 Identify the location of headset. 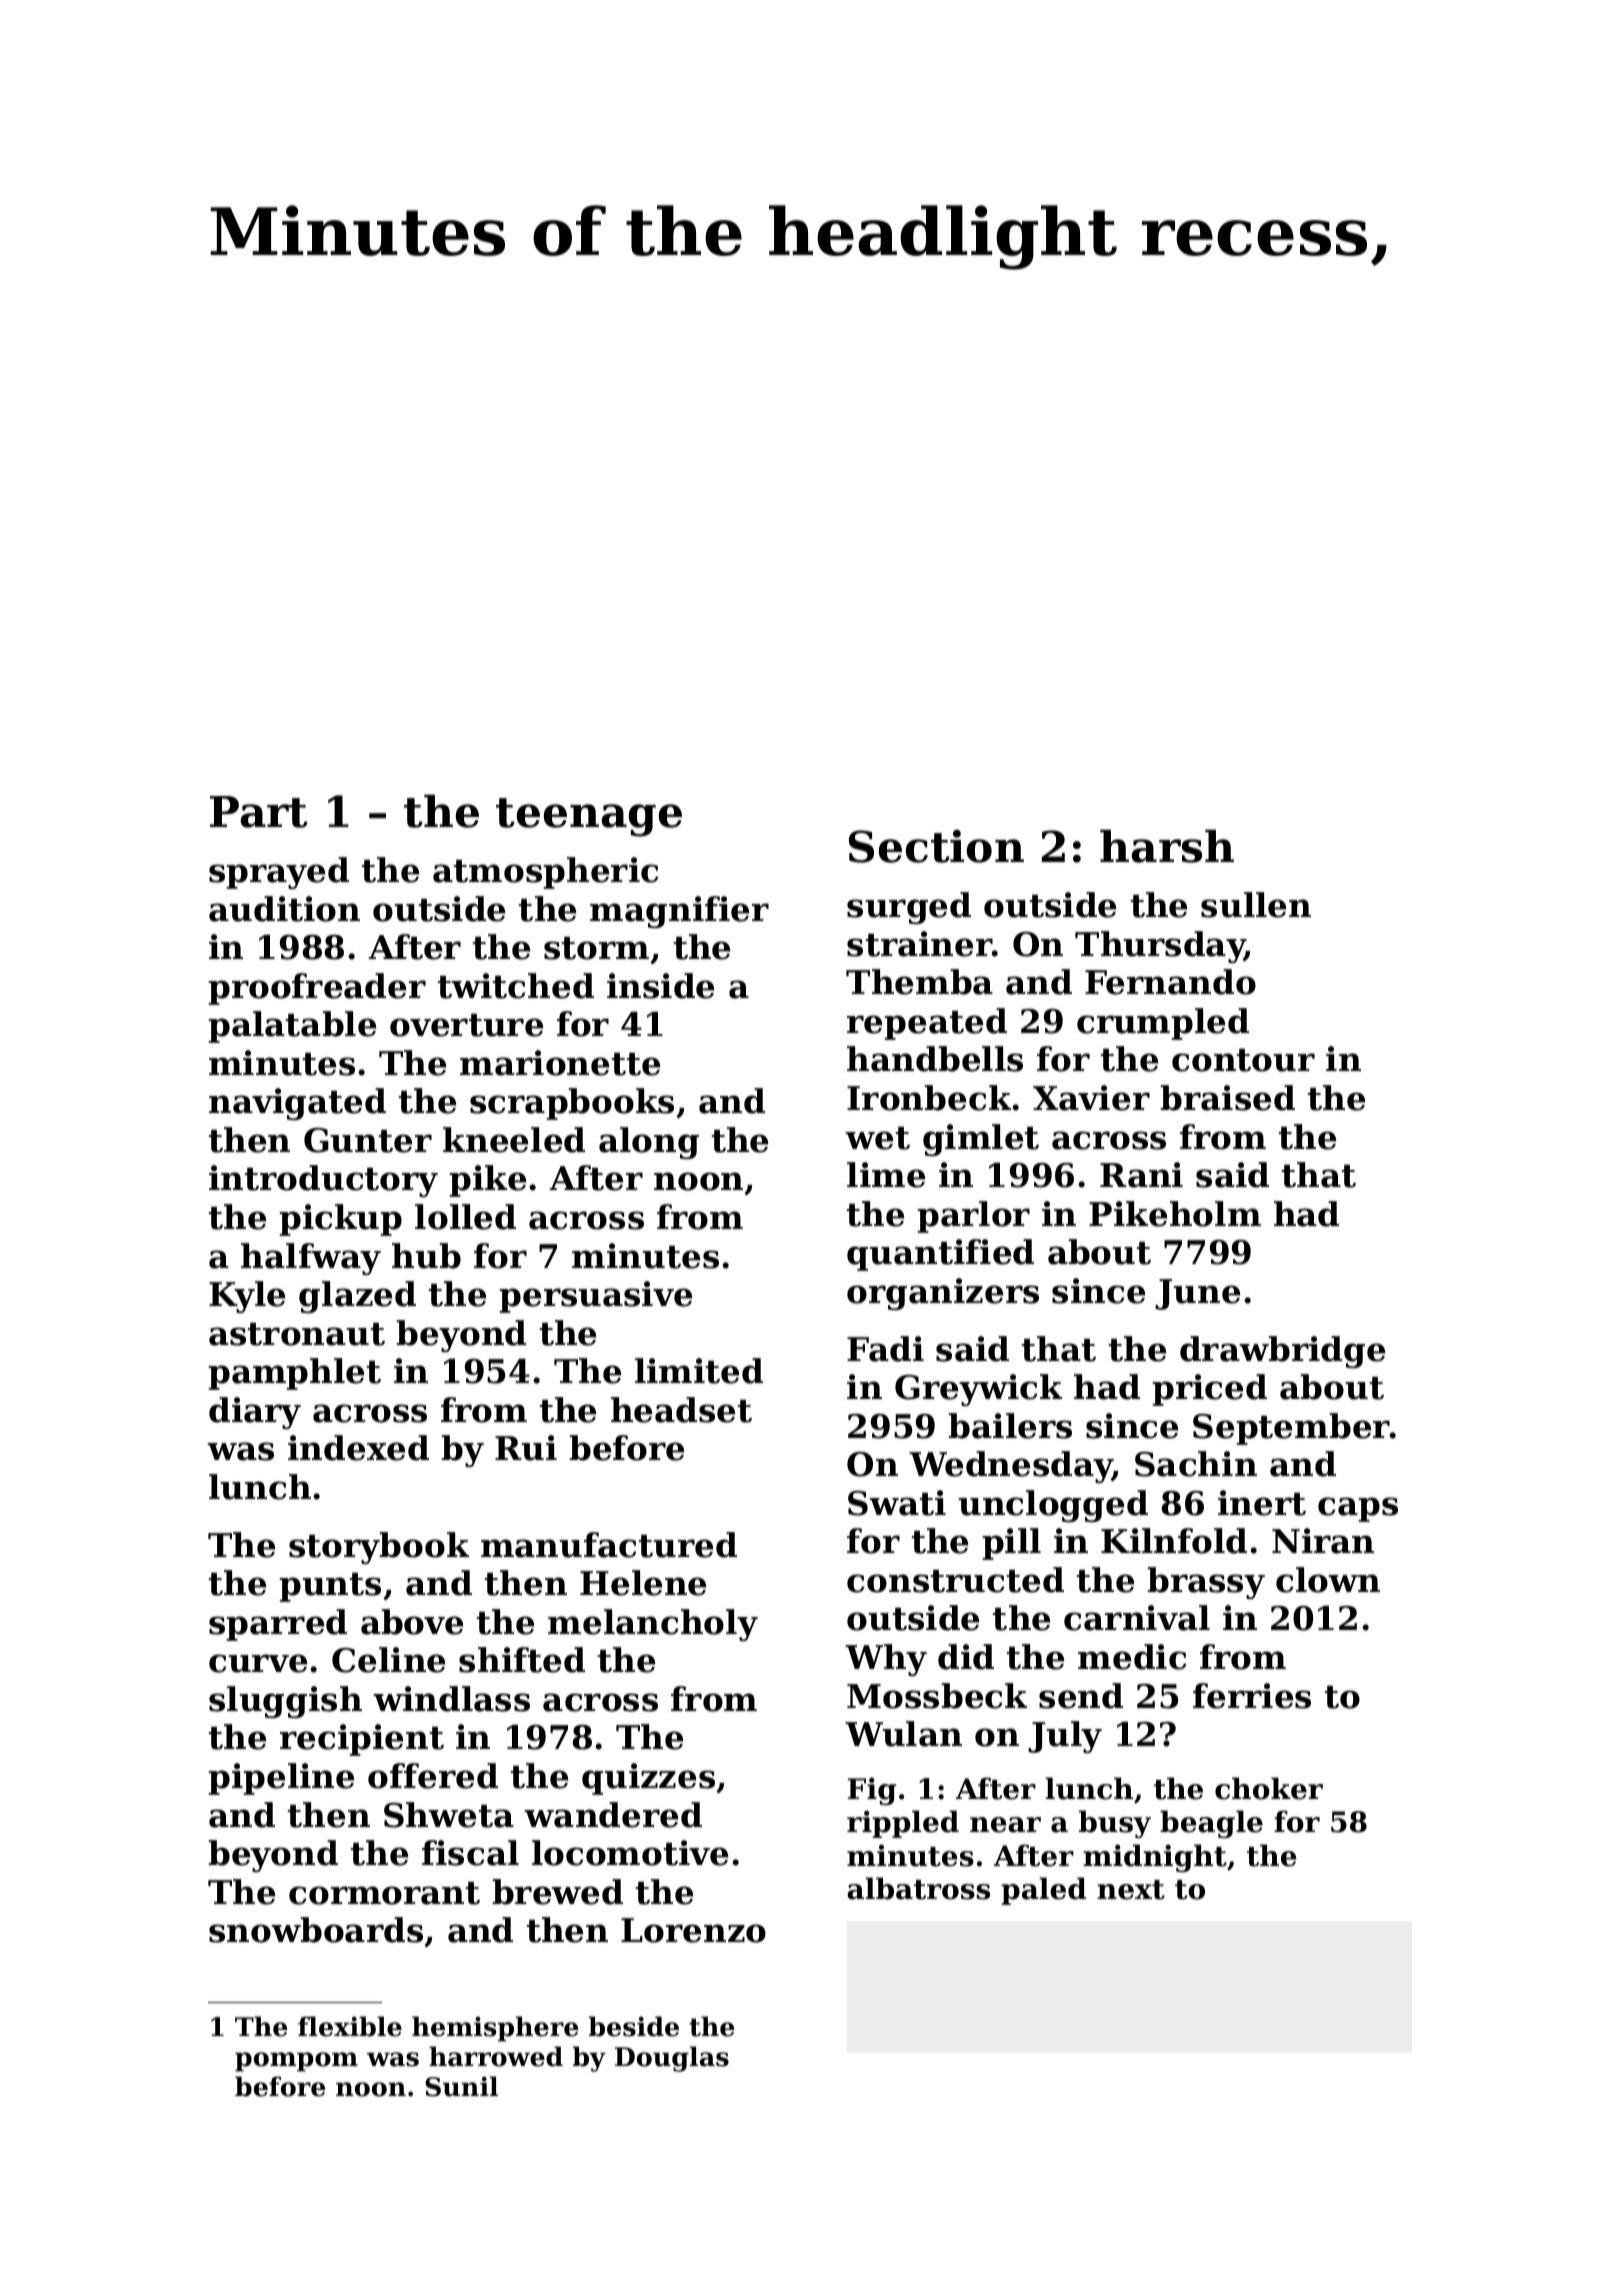
(681, 1410).
